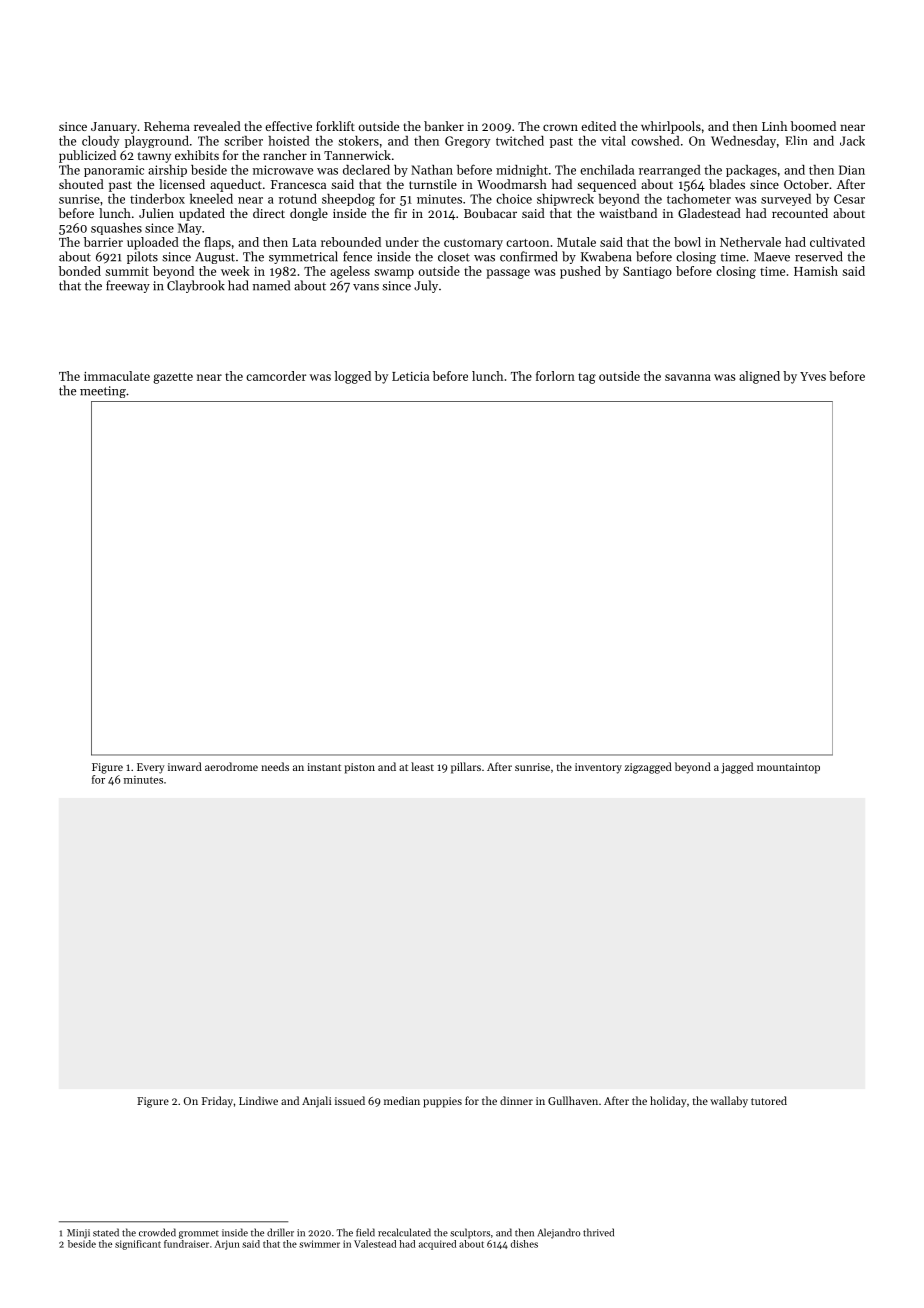  I want to click on under, so click(402, 242).
